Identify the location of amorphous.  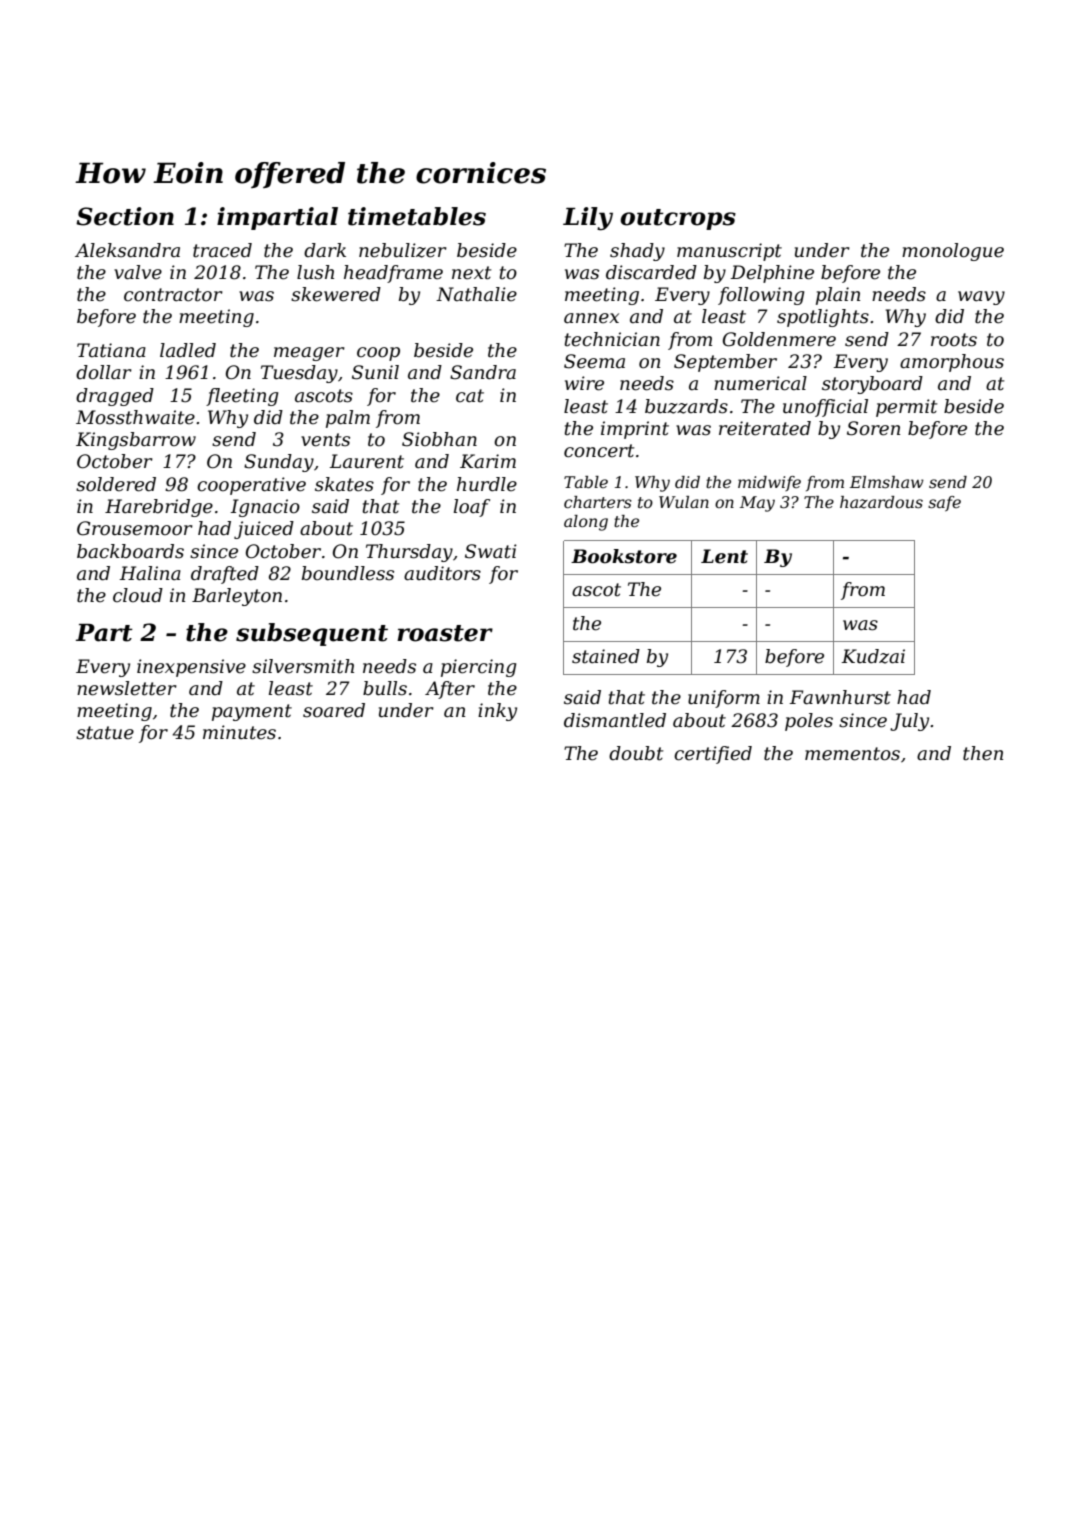
(952, 363).
